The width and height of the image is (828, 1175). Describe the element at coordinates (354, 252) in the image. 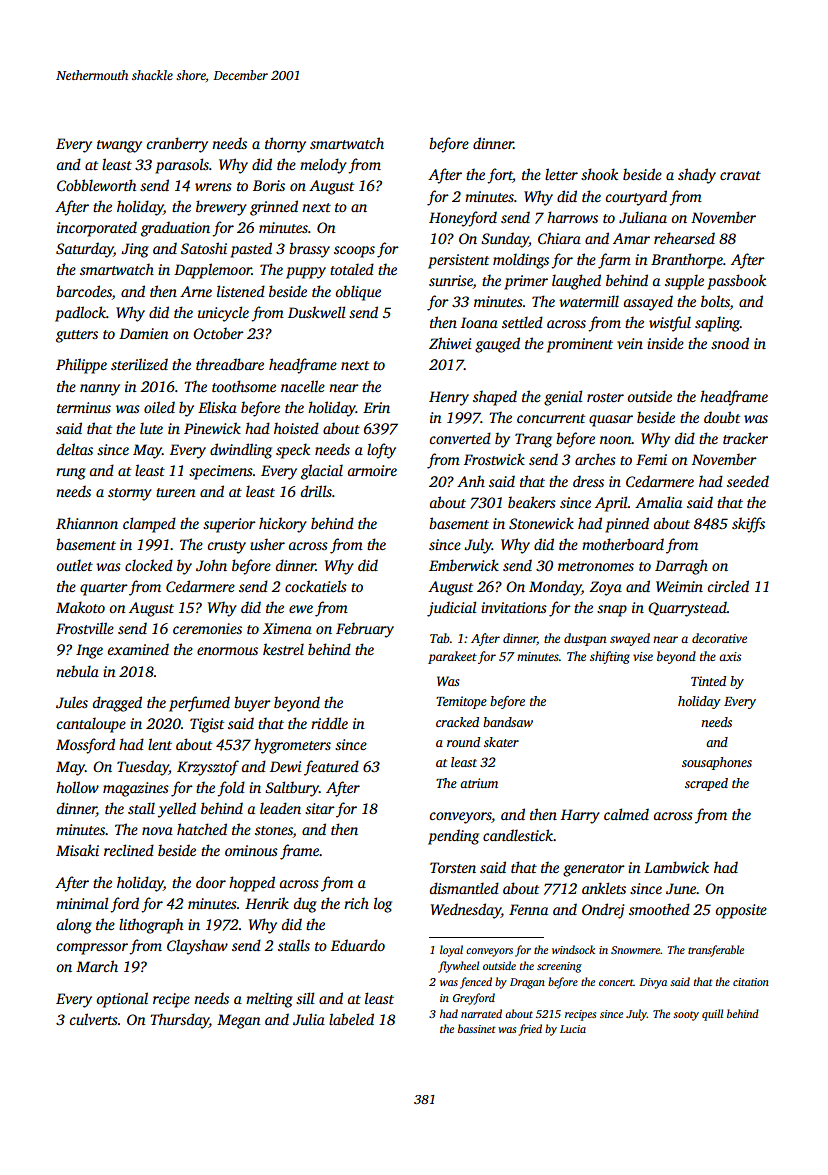

I see `scoops` at that location.
